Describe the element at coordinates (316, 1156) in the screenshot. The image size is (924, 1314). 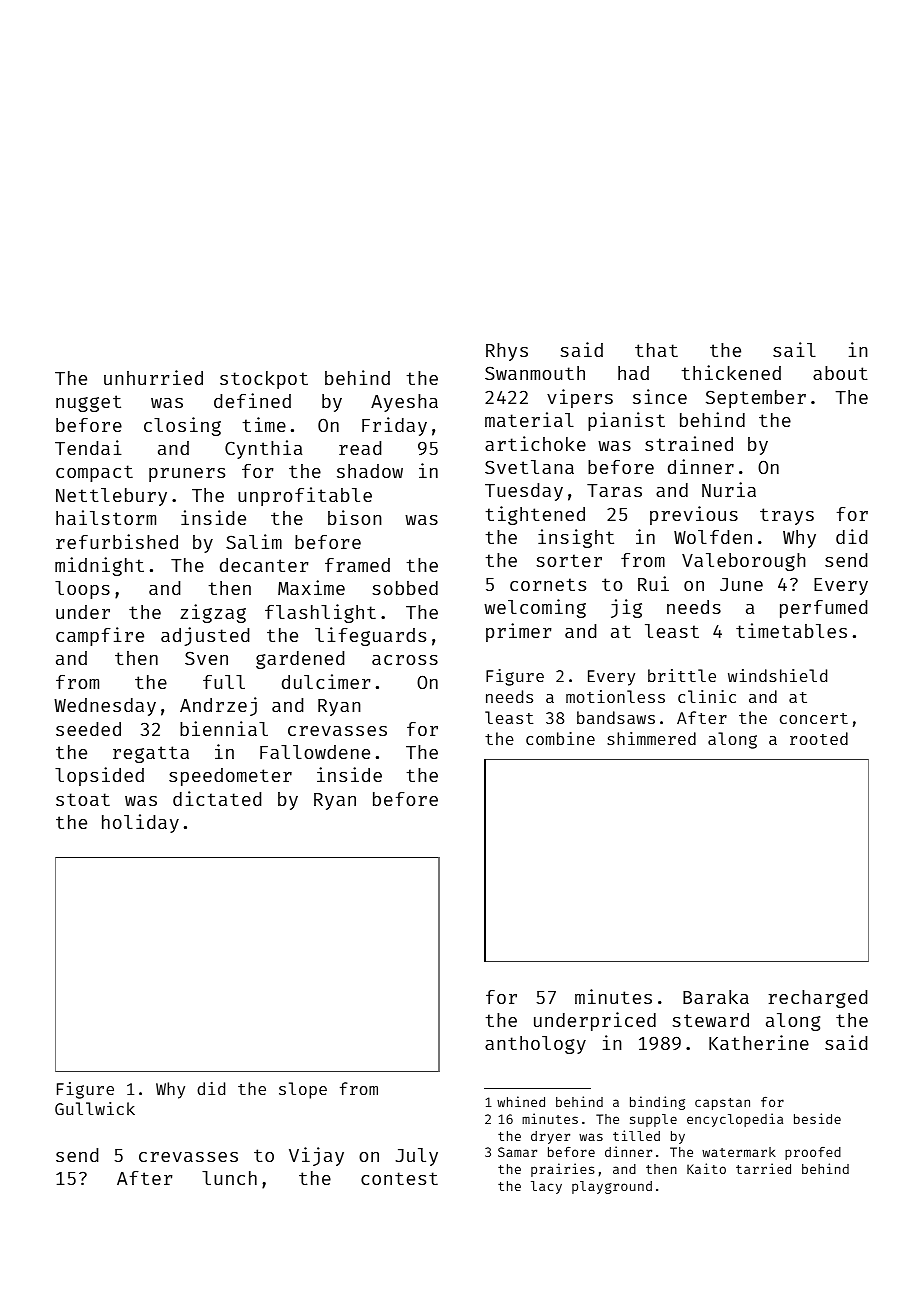
I see `Vijay` at that location.
